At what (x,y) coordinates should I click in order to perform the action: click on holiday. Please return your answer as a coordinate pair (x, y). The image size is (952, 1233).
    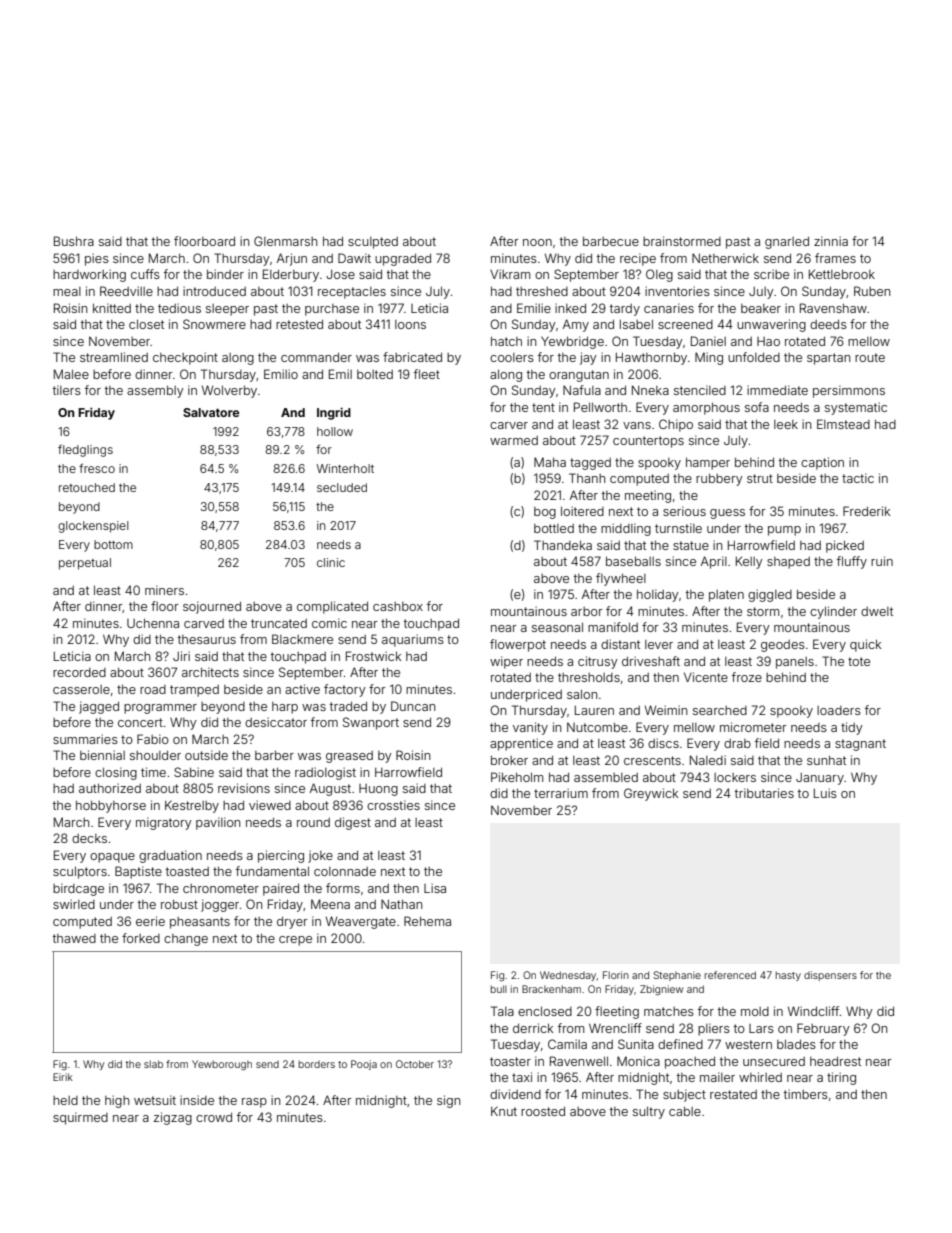
    Looking at the image, I should click on (658, 595).
